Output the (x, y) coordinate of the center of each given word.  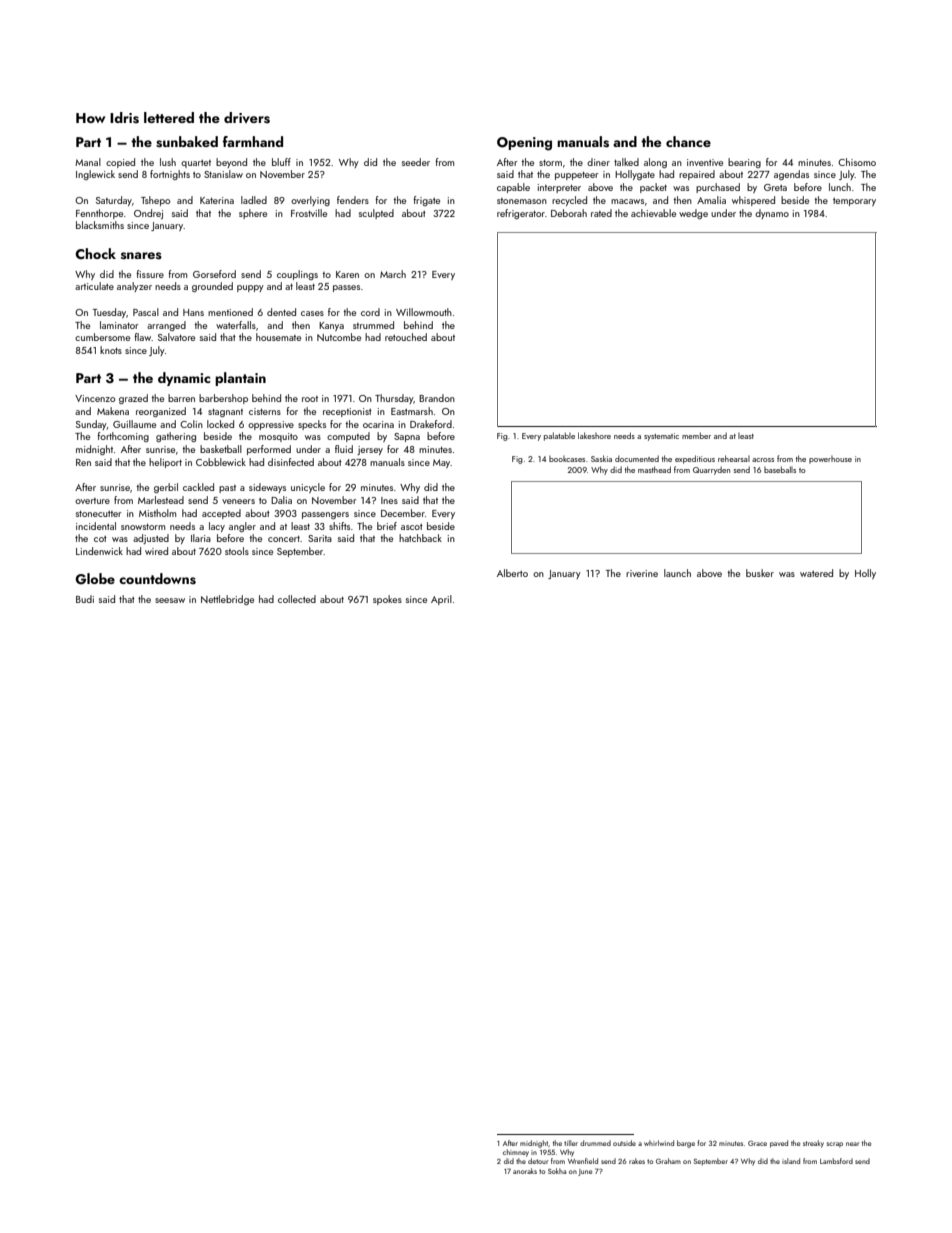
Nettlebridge (227, 600)
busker (760, 573)
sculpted (376, 214)
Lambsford (836, 1161)
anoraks (525, 1171)
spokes (387, 600)
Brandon (437, 398)
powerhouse (830, 460)
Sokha (557, 1171)
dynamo (772, 214)
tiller (571, 1143)
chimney (516, 1153)
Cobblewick (221, 462)
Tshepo (155, 201)
